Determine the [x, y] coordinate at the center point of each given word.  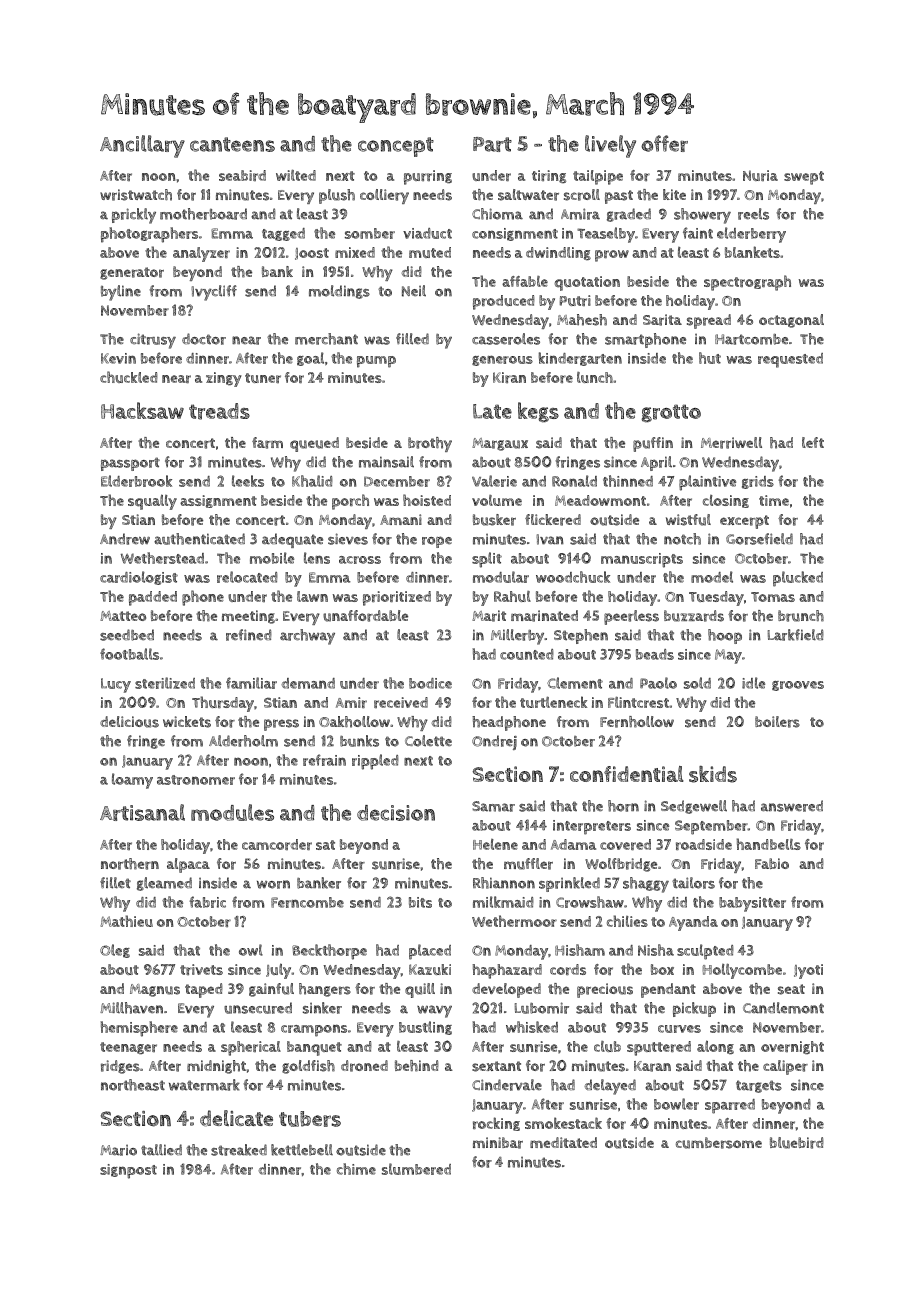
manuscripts [642, 560]
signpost [128, 1171]
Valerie [494, 481]
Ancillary [142, 146]
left [813, 442]
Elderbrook [136, 481]
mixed [355, 252]
